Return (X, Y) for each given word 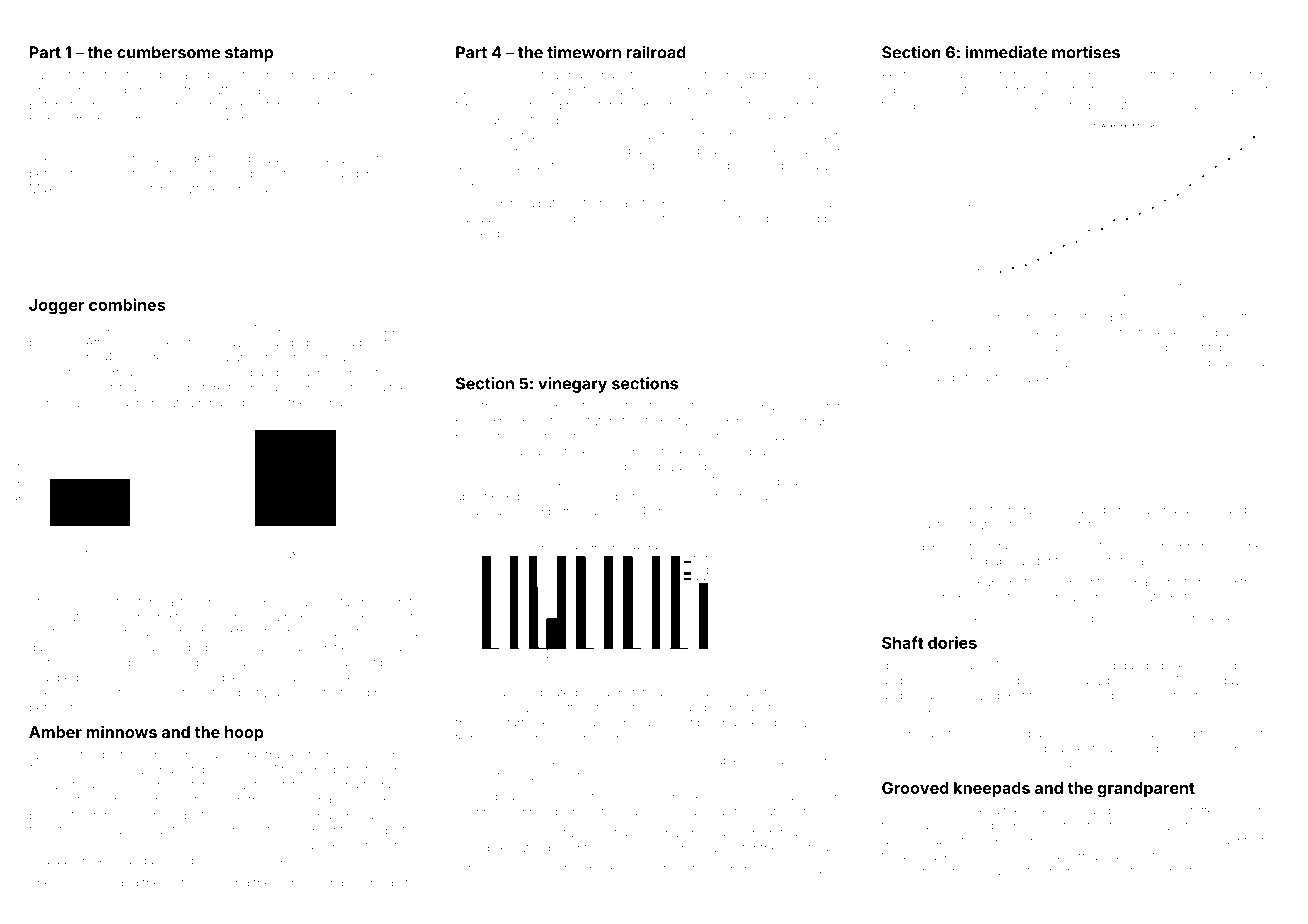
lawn (823, 165)
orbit (288, 663)
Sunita (368, 158)
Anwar (404, 632)
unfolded (113, 882)
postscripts (1220, 667)
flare (676, 869)
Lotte (1241, 317)
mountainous (946, 318)
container (55, 358)
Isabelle (200, 120)
